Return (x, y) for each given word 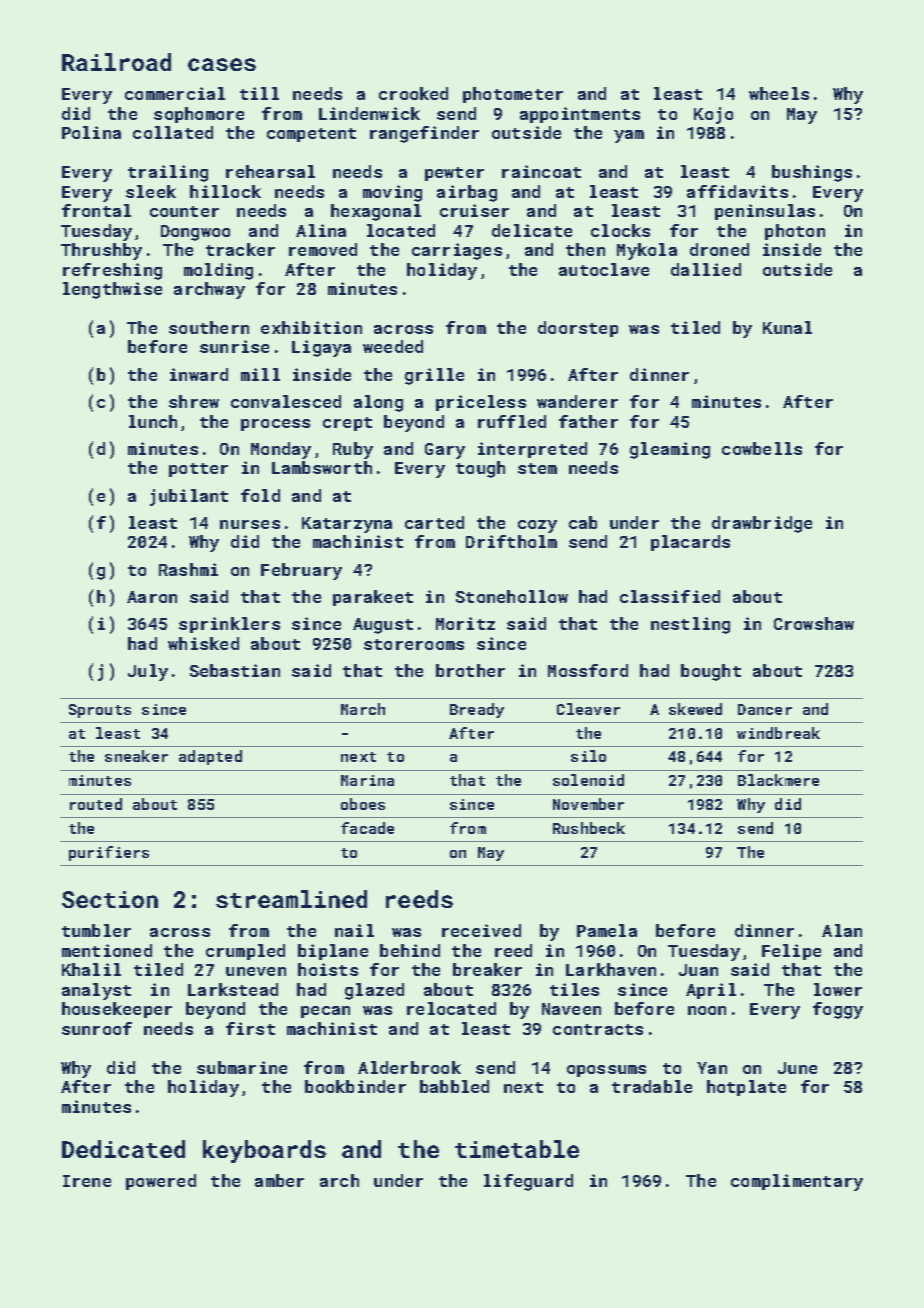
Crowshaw (814, 623)
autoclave (604, 269)
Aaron (152, 597)
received (481, 930)
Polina (91, 132)
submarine (242, 1067)
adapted (210, 757)
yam (629, 136)
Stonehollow (512, 596)
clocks (620, 230)
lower (838, 989)
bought (711, 672)
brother (470, 670)
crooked (413, 93)
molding (218, 271)
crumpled (245, 952)
